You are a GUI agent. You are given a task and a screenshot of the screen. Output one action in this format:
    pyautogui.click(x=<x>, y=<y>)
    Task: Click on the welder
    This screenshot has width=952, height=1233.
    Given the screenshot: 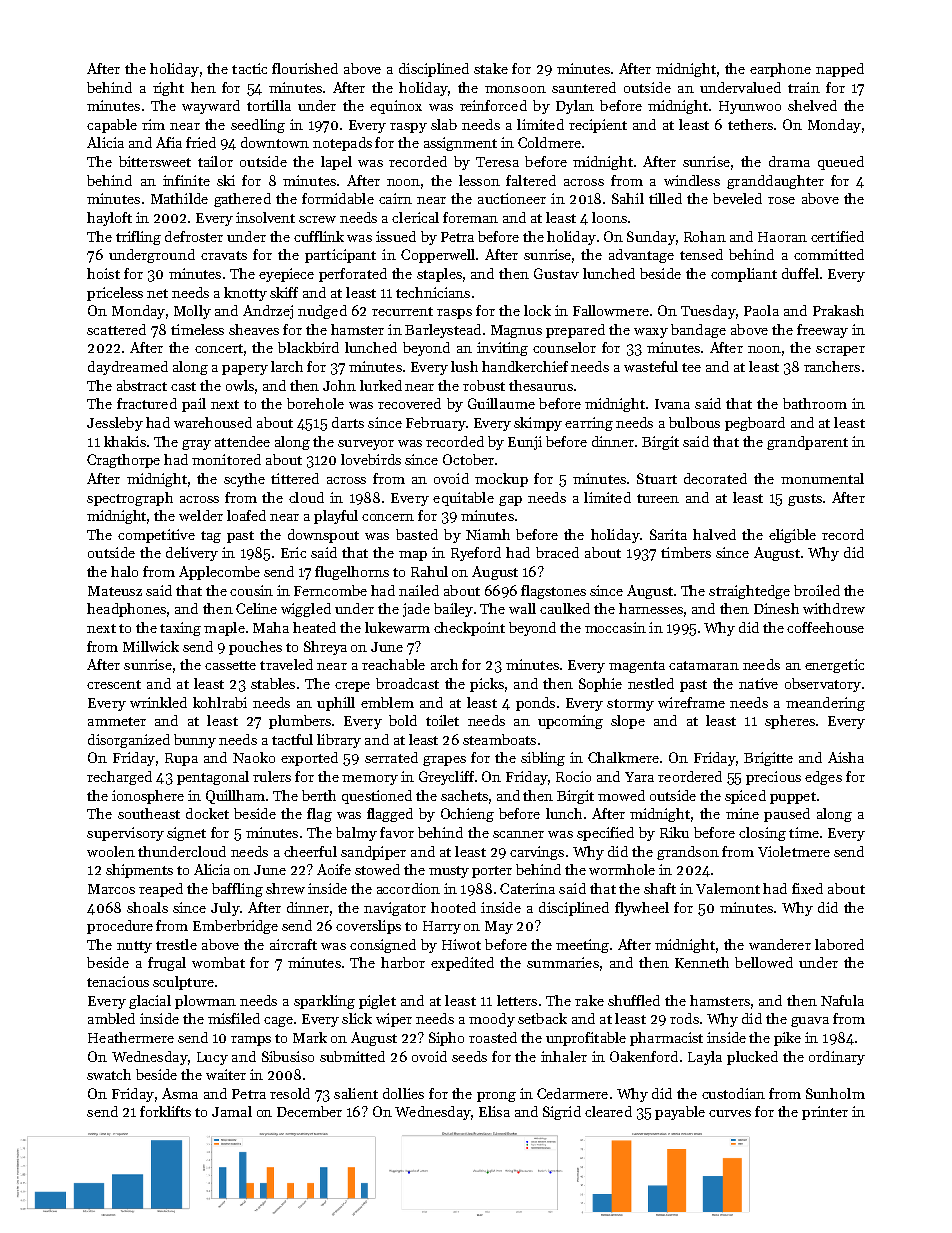 What is the action you would take?
    pyautogui.click(x=201, y=515)
